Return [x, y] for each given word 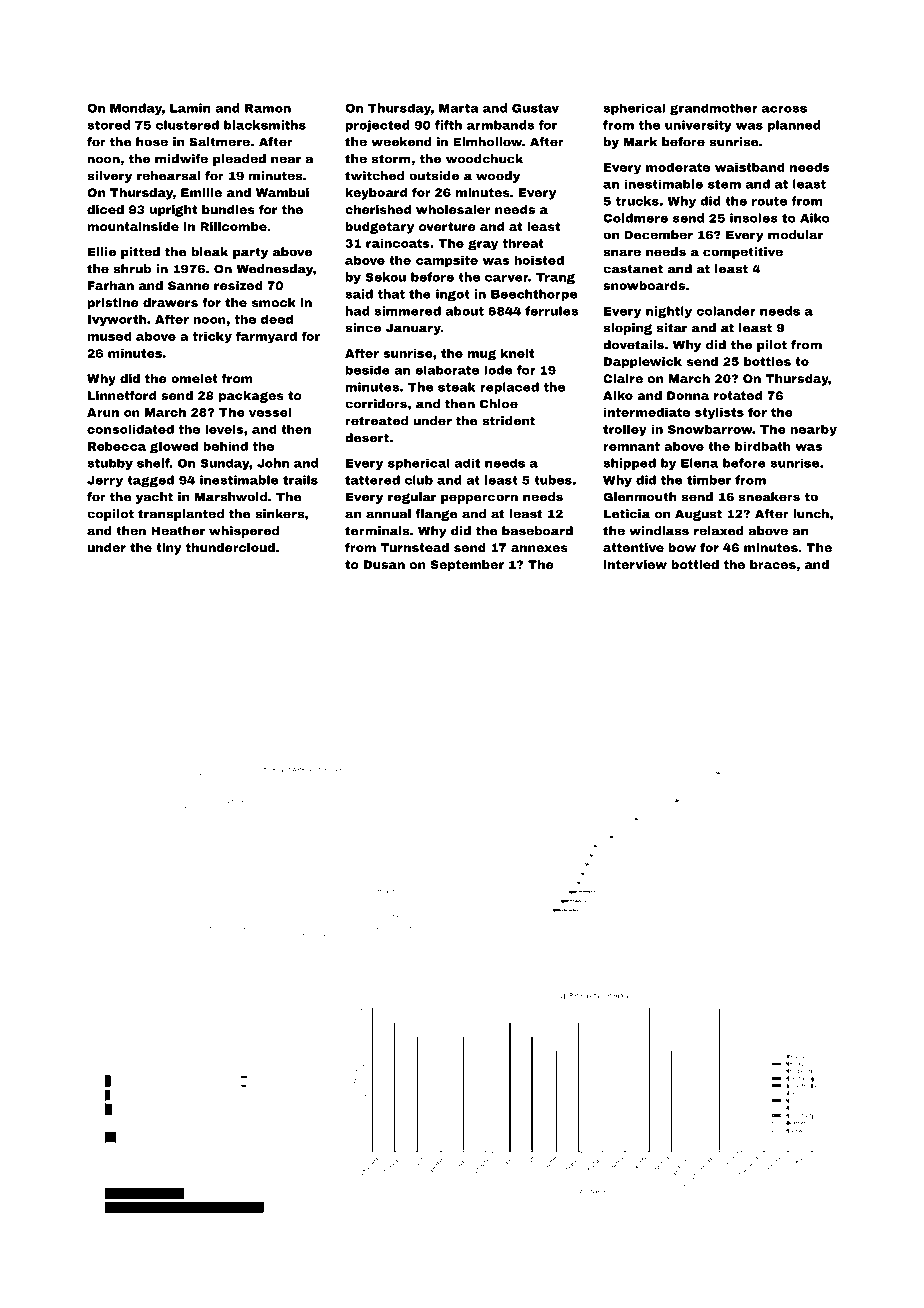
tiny [169, 549]
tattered [372, 480]
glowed [174, 447]
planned [794, 126]
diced [105, 209]
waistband [750, 167]
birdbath [763, 446]
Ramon [268, 108]
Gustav [535, 108]
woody [498, 177]
